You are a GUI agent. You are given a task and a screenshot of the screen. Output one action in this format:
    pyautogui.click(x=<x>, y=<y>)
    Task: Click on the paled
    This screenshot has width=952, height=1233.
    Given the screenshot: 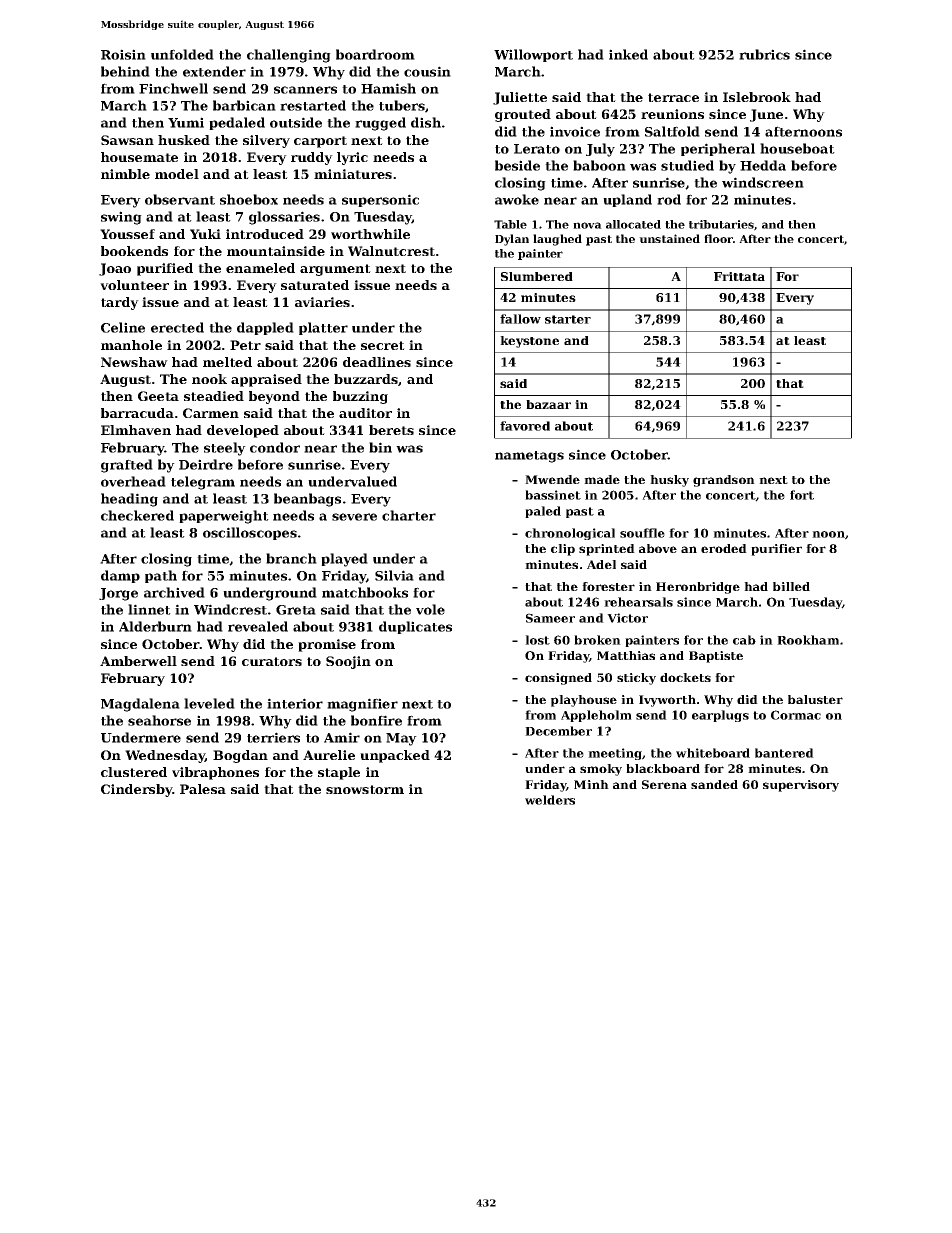 What is the action you would take?
    pyautogui.click(x=543, y=512)
